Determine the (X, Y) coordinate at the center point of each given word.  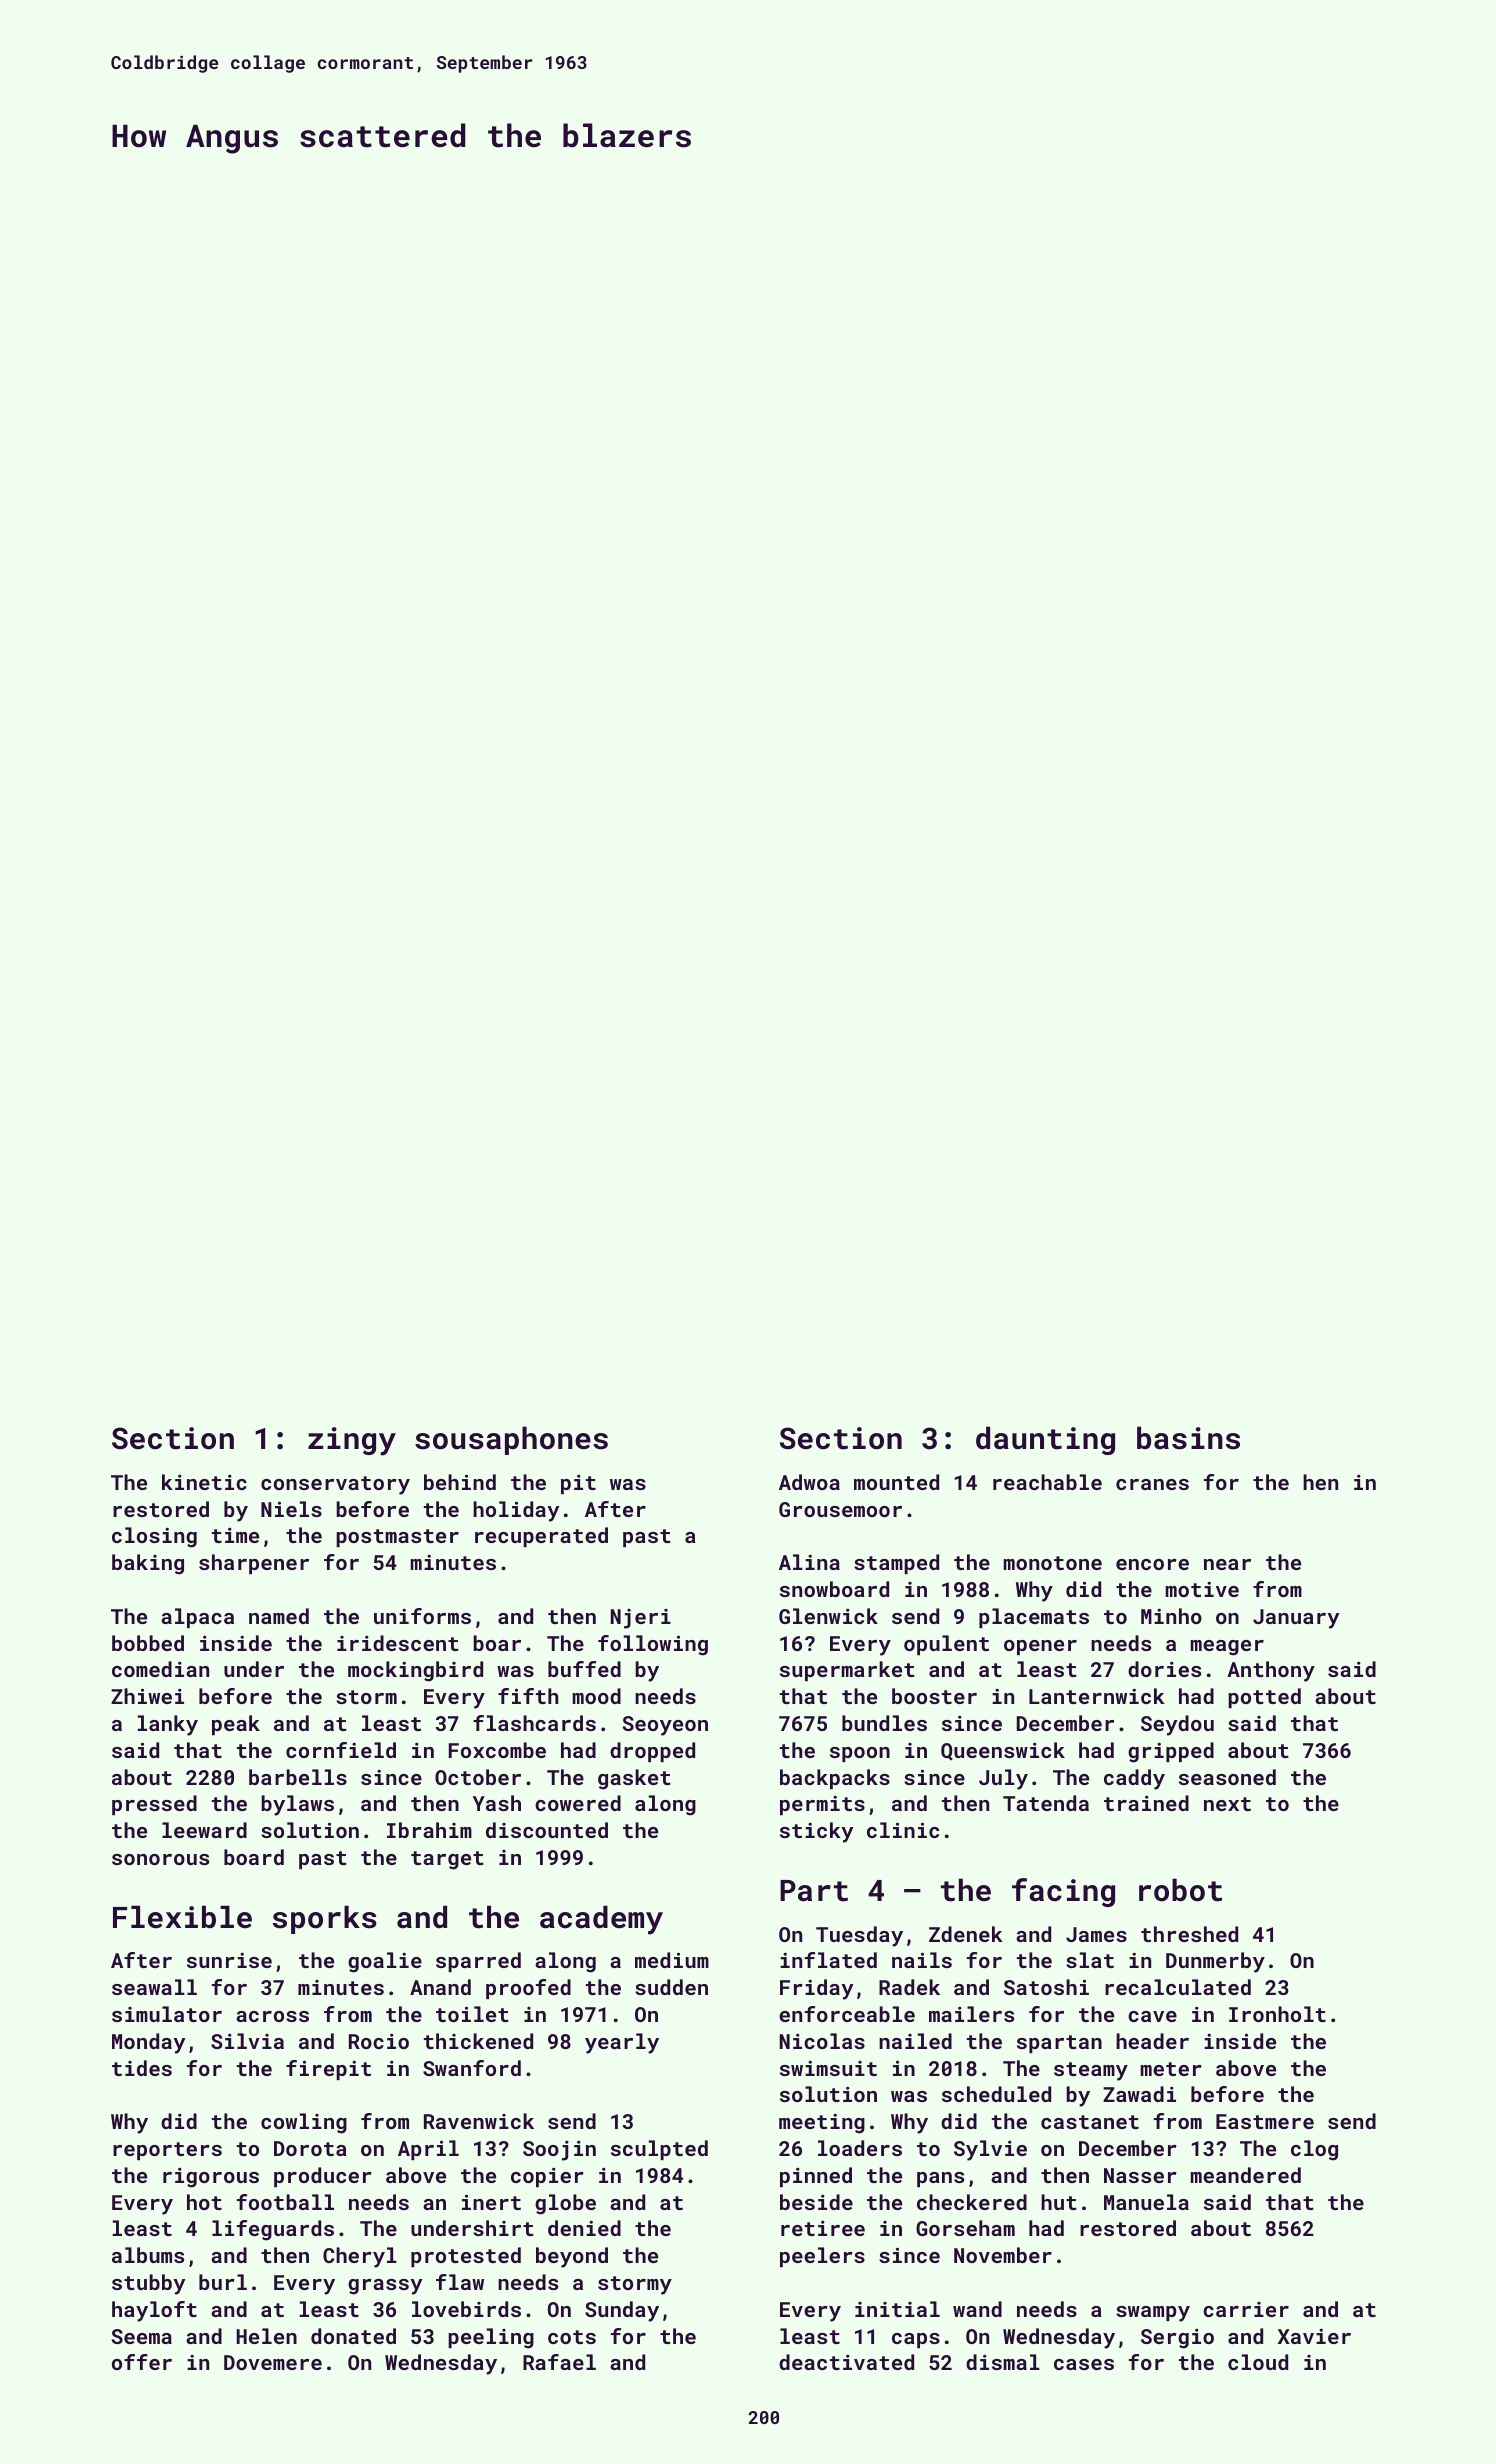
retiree (823, 2228)
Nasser (1140, 2175)
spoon (860, 1754)
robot (1180, 1890)
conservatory (335, 1485)
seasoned (1227, 1777)
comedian (160, 1669)
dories (1164, 1669)
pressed (154, 1805)
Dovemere (273, 2362)
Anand (440, 1987)
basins (1188, 1438)
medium (672, 1960)
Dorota (310, 2148)
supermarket (847, 1671)
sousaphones (511, 1440)
